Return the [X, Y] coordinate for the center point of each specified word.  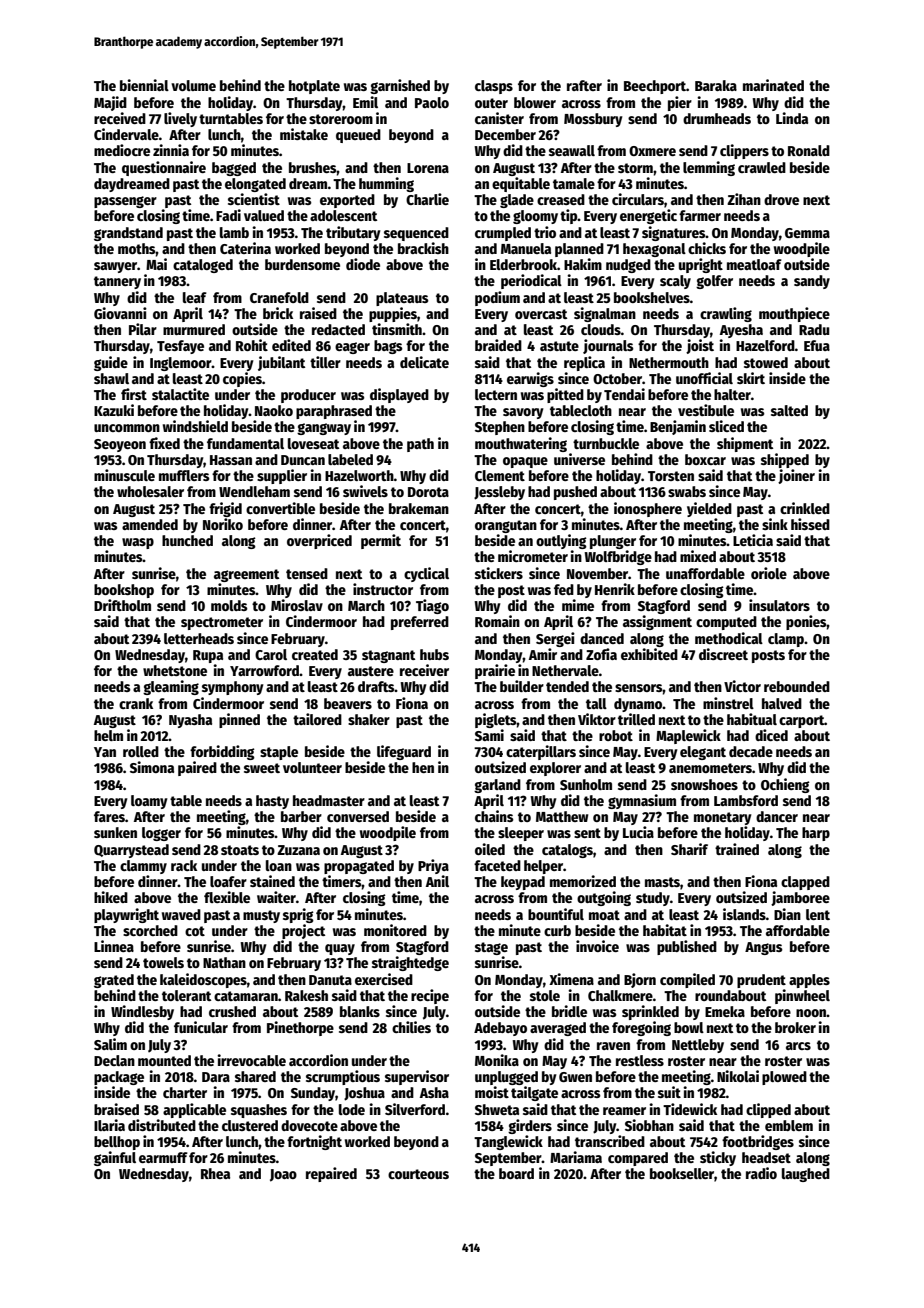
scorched [150, 930]
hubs [434, 654]
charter [185, 1092]
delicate [424, 362]
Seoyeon [120, 445]
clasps [494, 87]
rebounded [797, 686]
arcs [798, 1046]
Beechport [655, 87]
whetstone [175, 670]
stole [545, 995]
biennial [144, 85]
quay [340, 949]
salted [789, 410]
